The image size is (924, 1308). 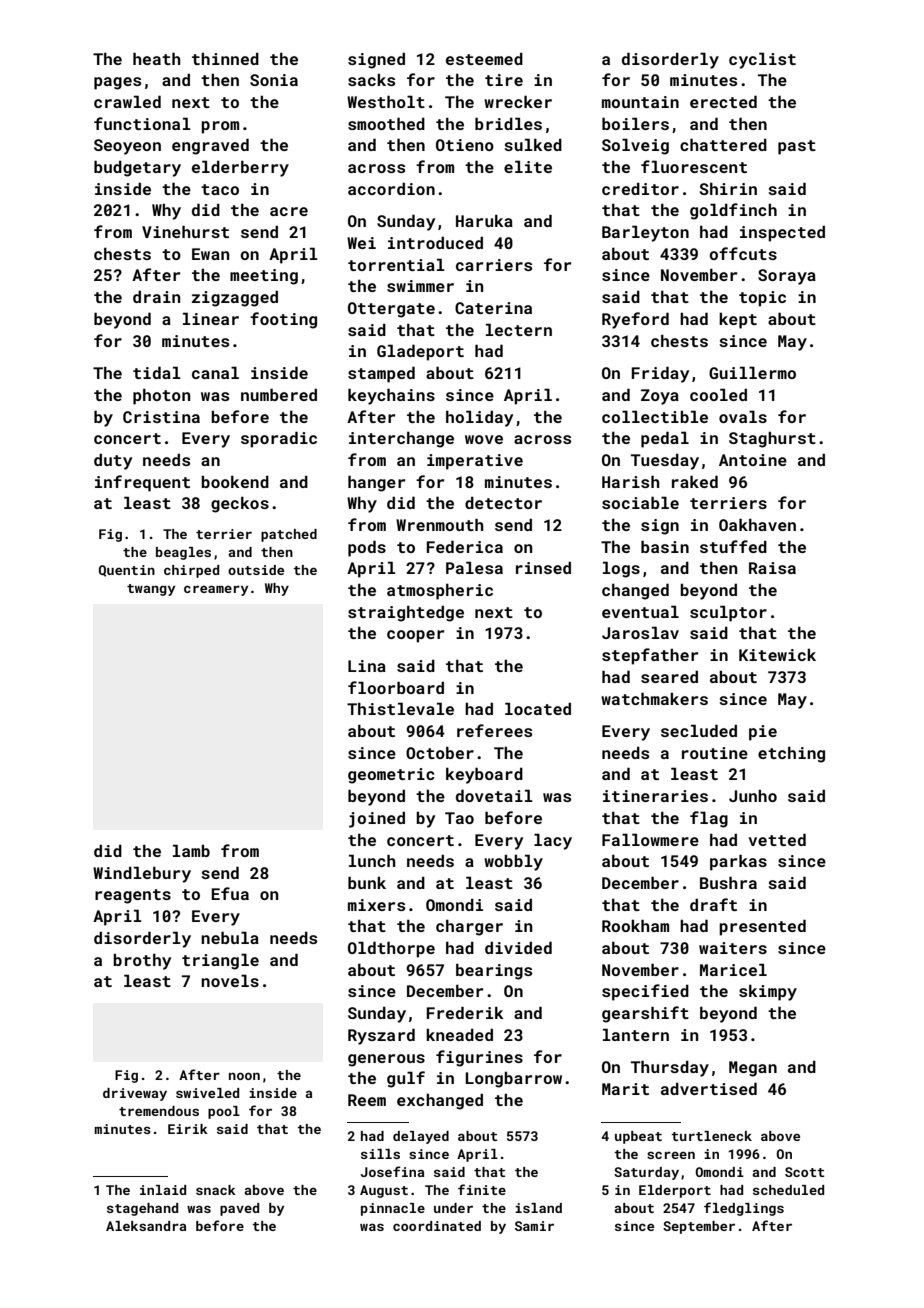 What do you see at coordinates (216, 590) in the screenshot?
I see `creamery` at bounding box center [216, 590].
